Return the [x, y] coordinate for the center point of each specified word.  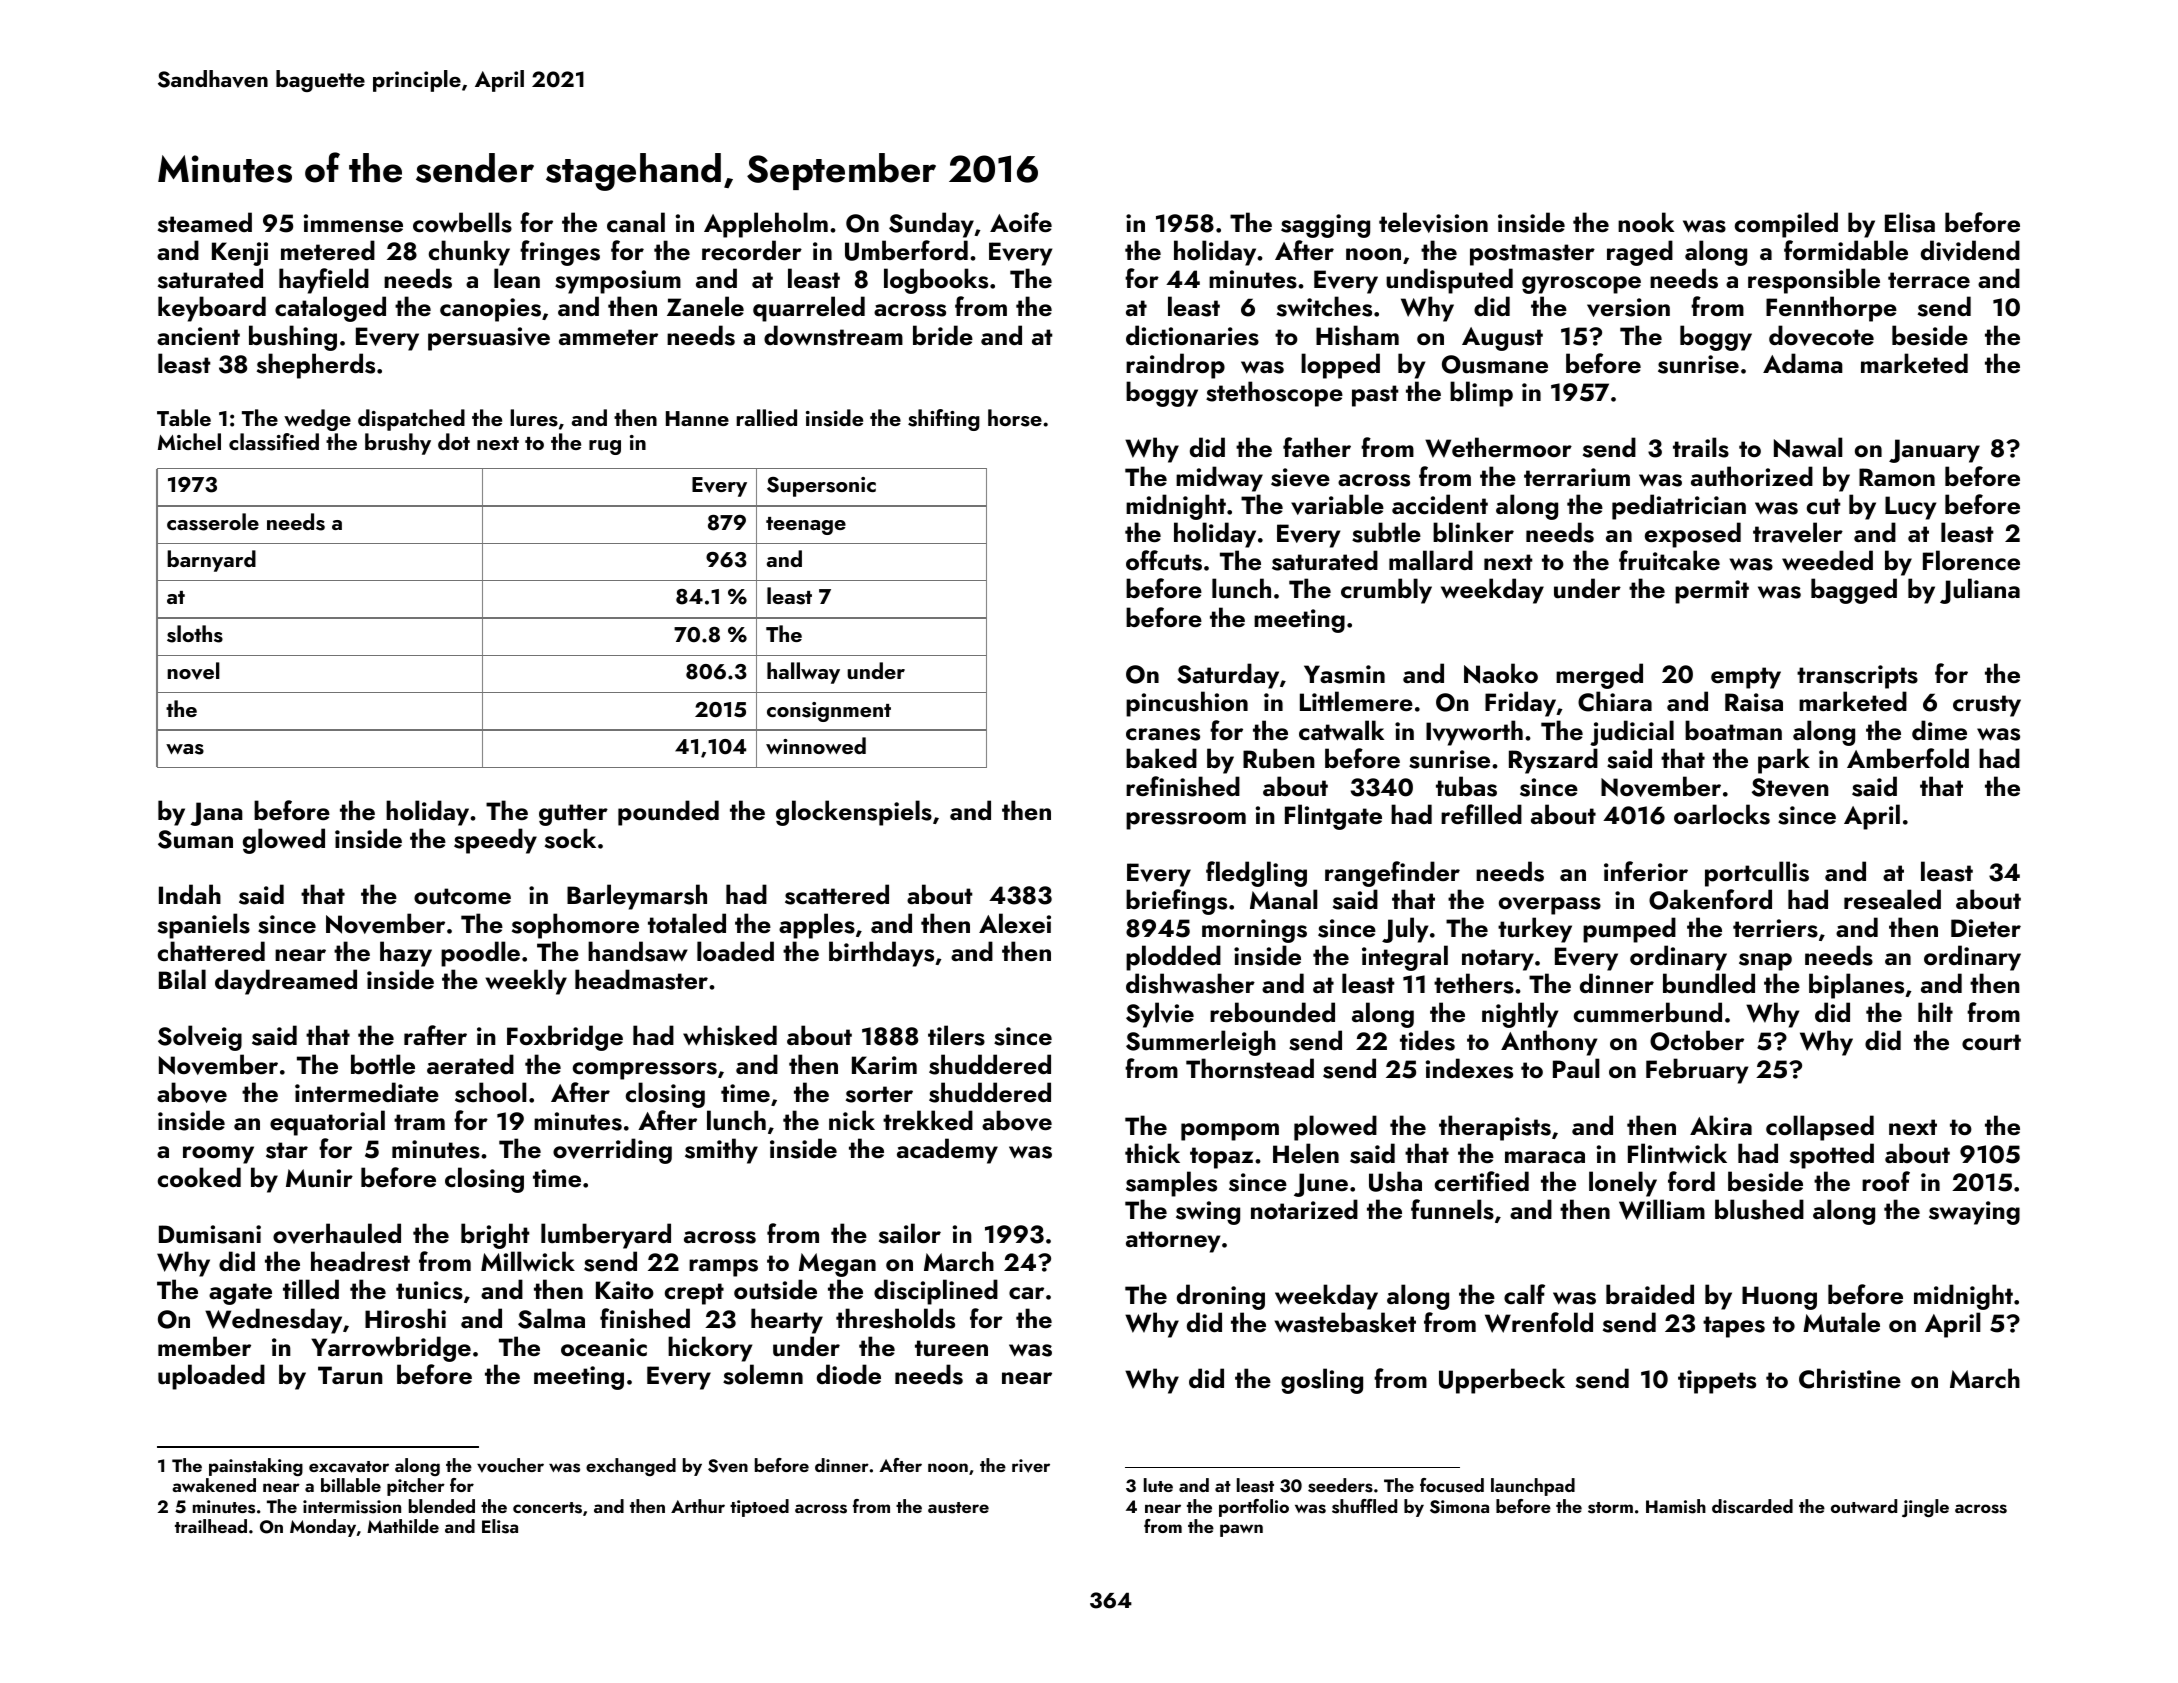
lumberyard [606, 1236]
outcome [462, 896]
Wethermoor [1498, 447]
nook [1646, 222]
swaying [1974, 1213]
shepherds [316, 366]
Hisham [1357, 335]
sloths [195, 634]
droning [1221, 1297]
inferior [1646, 871]
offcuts [1164, 560]
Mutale [1841, 1322]
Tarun [350, 1375]
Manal [1283, 899]
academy [947, 1151]
